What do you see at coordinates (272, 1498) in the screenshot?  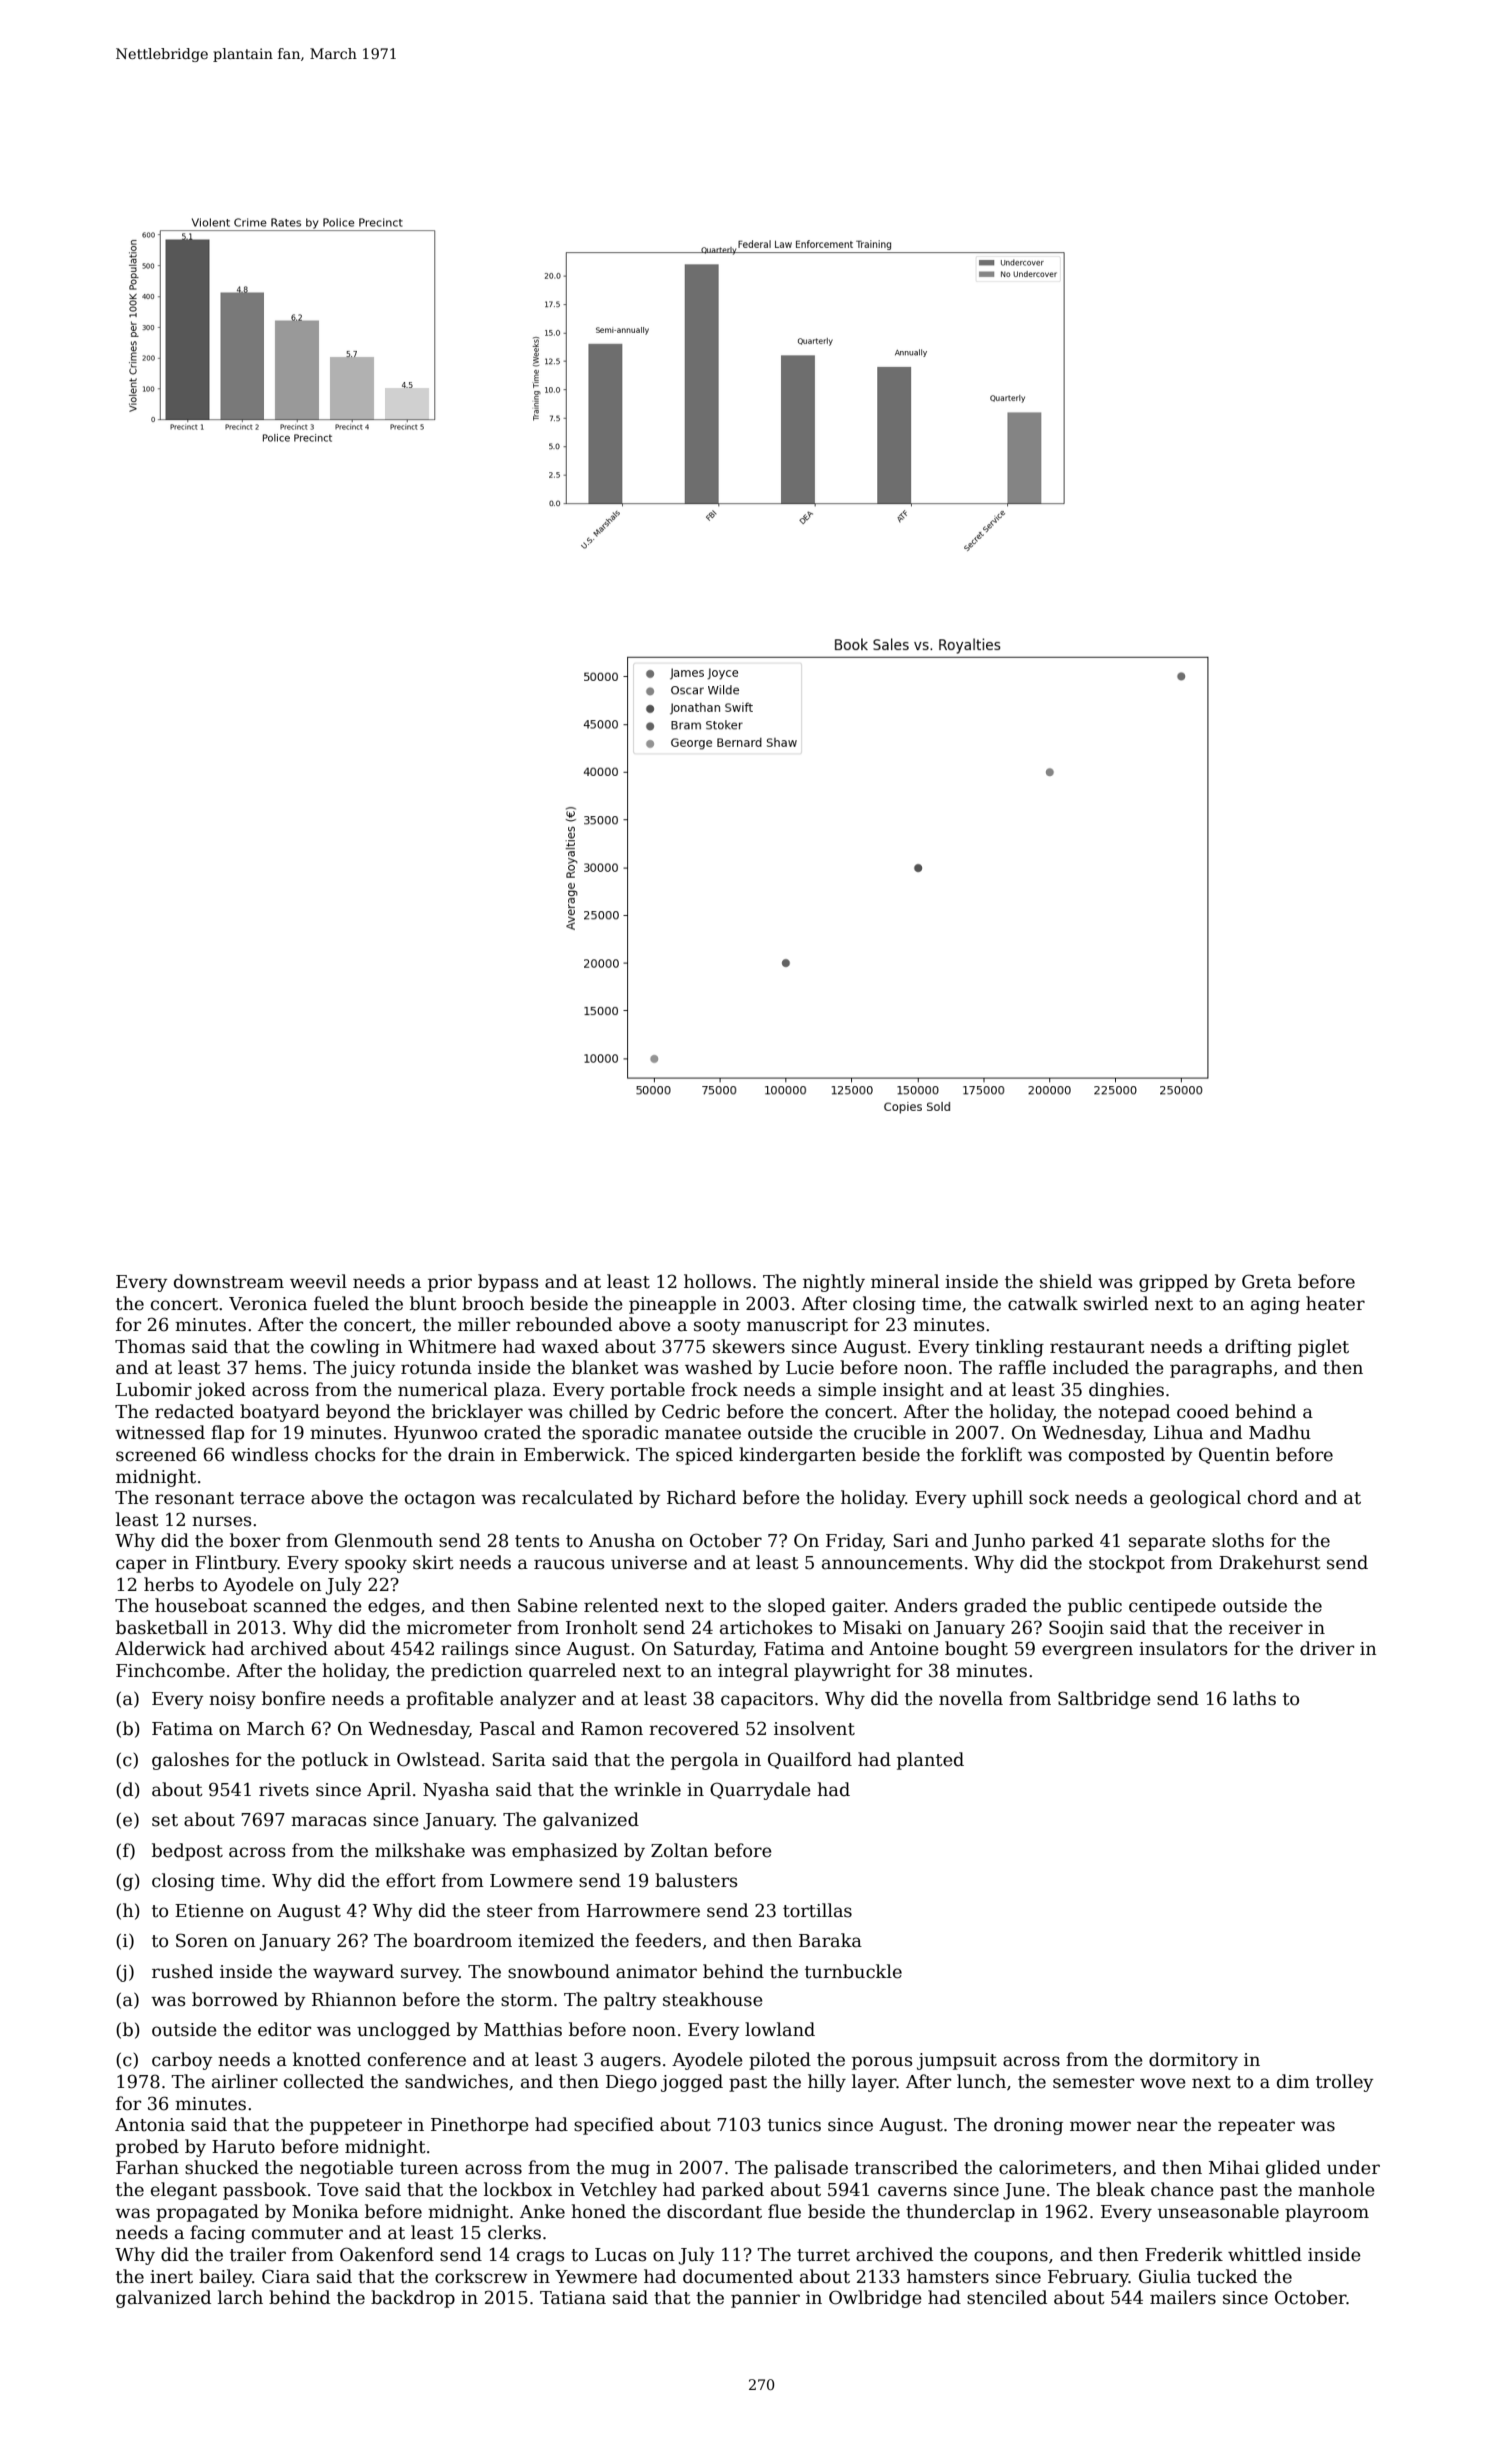 I see `terrace` at bounding box center [272, 1498].
